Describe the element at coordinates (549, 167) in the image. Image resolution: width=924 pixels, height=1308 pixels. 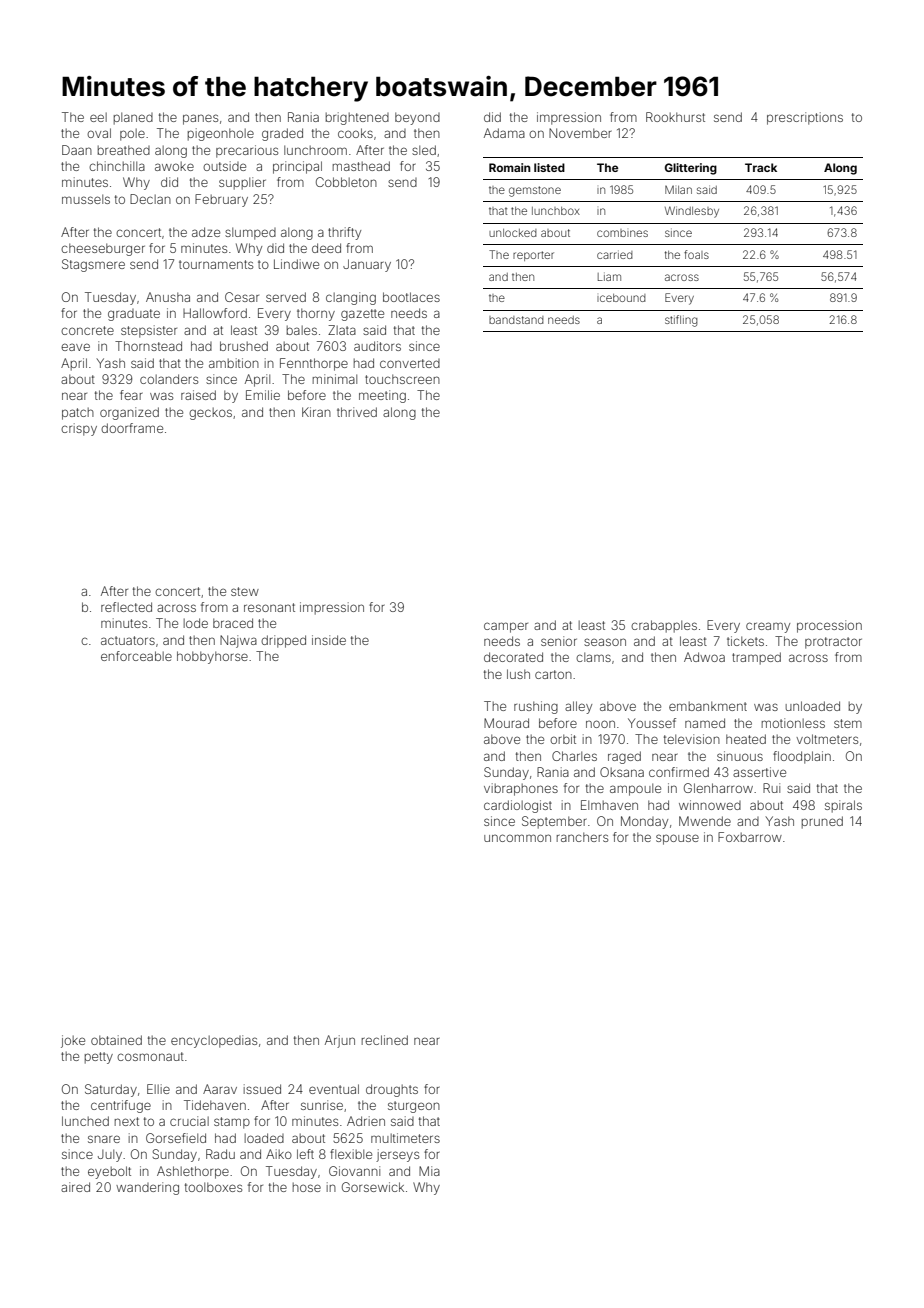
I see `listed` at that location.
